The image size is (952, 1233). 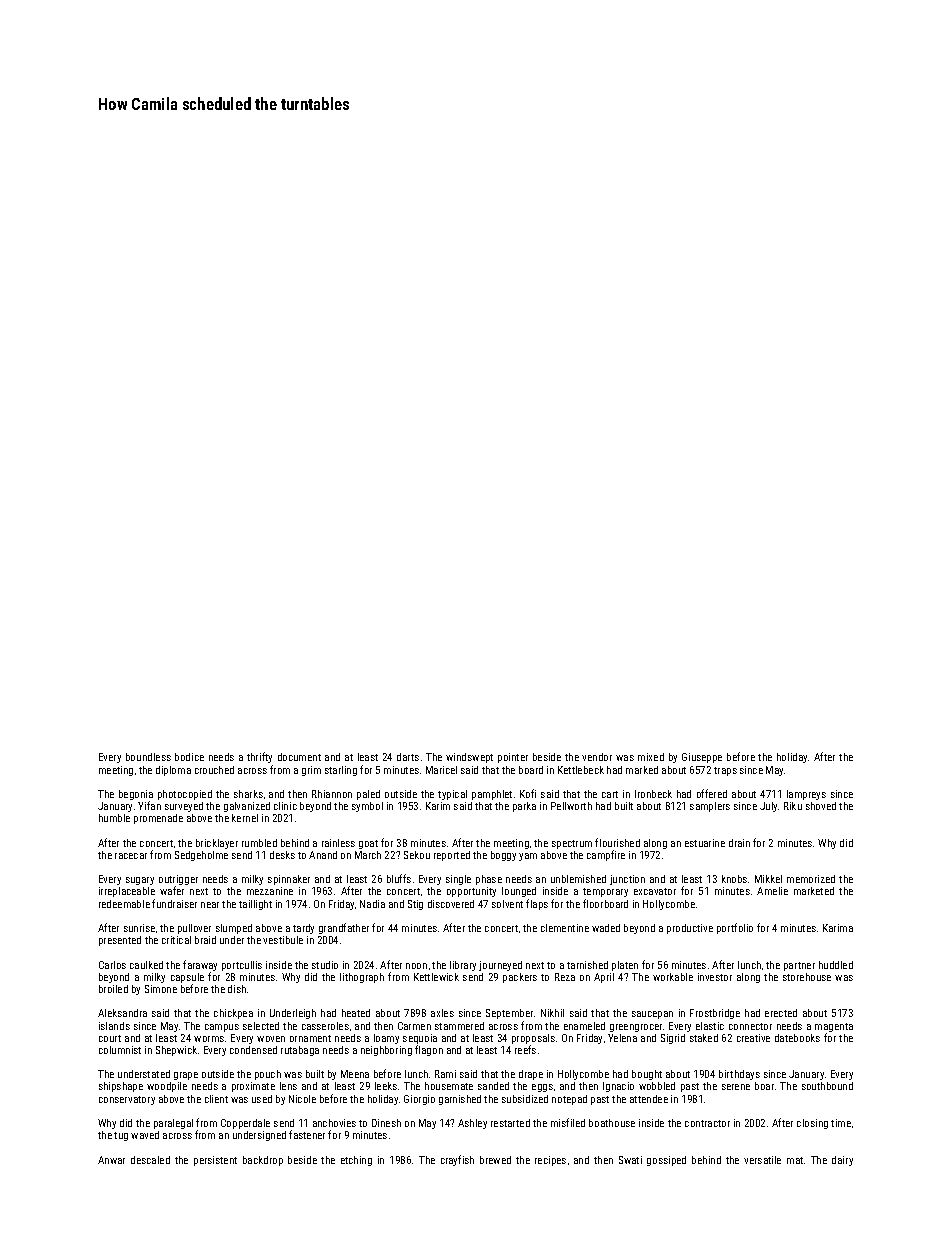 What do you see at coordinates (112, 965) in the page?
I see `Carlos` at bounding box center [112, 965].
